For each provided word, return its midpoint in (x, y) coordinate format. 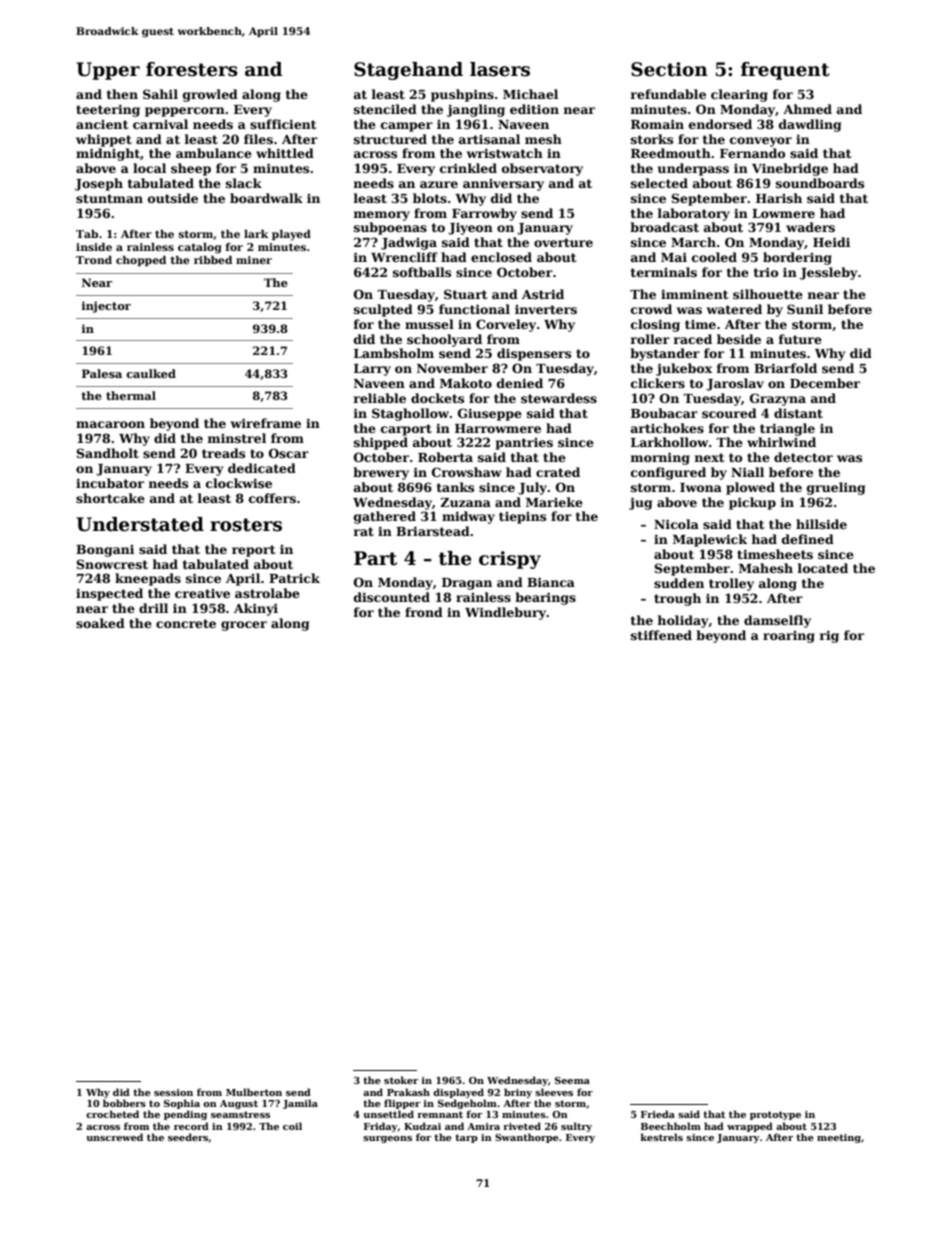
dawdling (810, 125)
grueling (836, 488)
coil (292, 1126)
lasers (500, 69)
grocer (244, 626)
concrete (186, 623)
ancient (102, 124)
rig (829, 636)
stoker (401, 1080)
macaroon (110, 424)
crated (558, 472)
